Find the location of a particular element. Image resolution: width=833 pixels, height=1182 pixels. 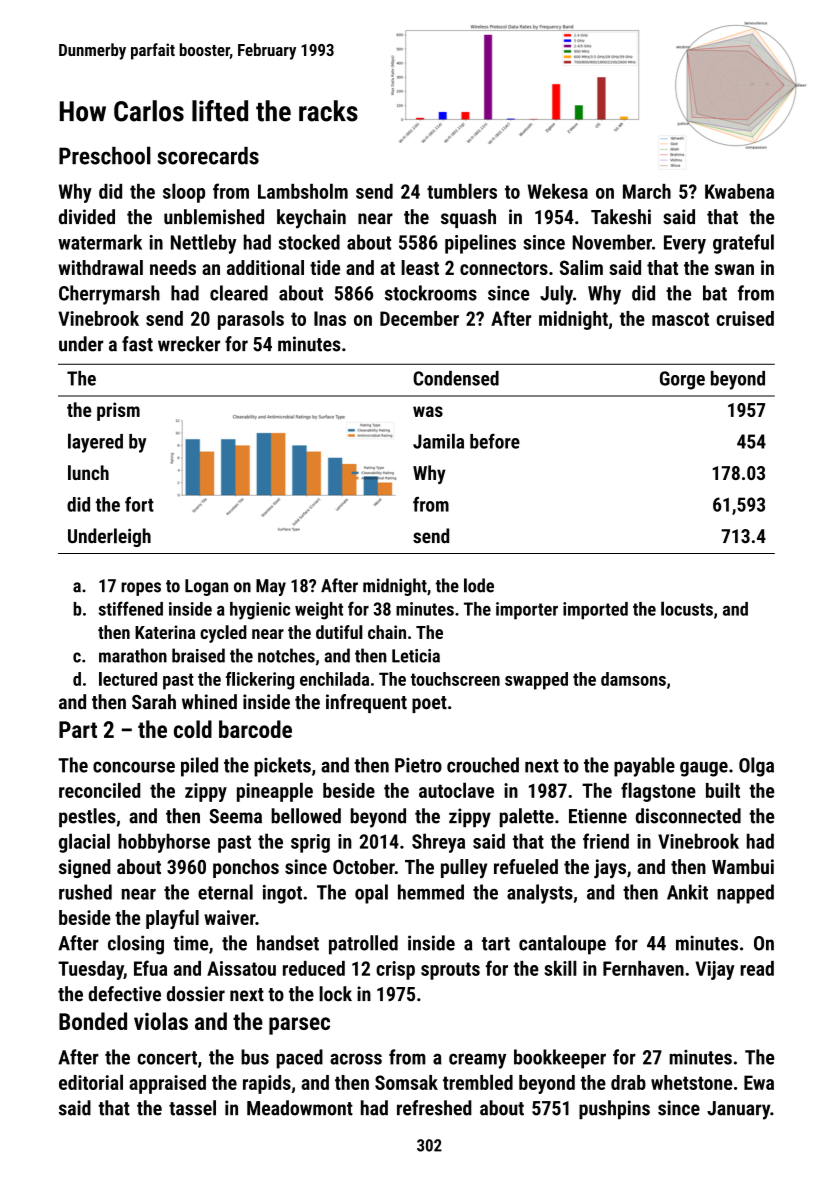

whined is located at coordinates (209, 702).
